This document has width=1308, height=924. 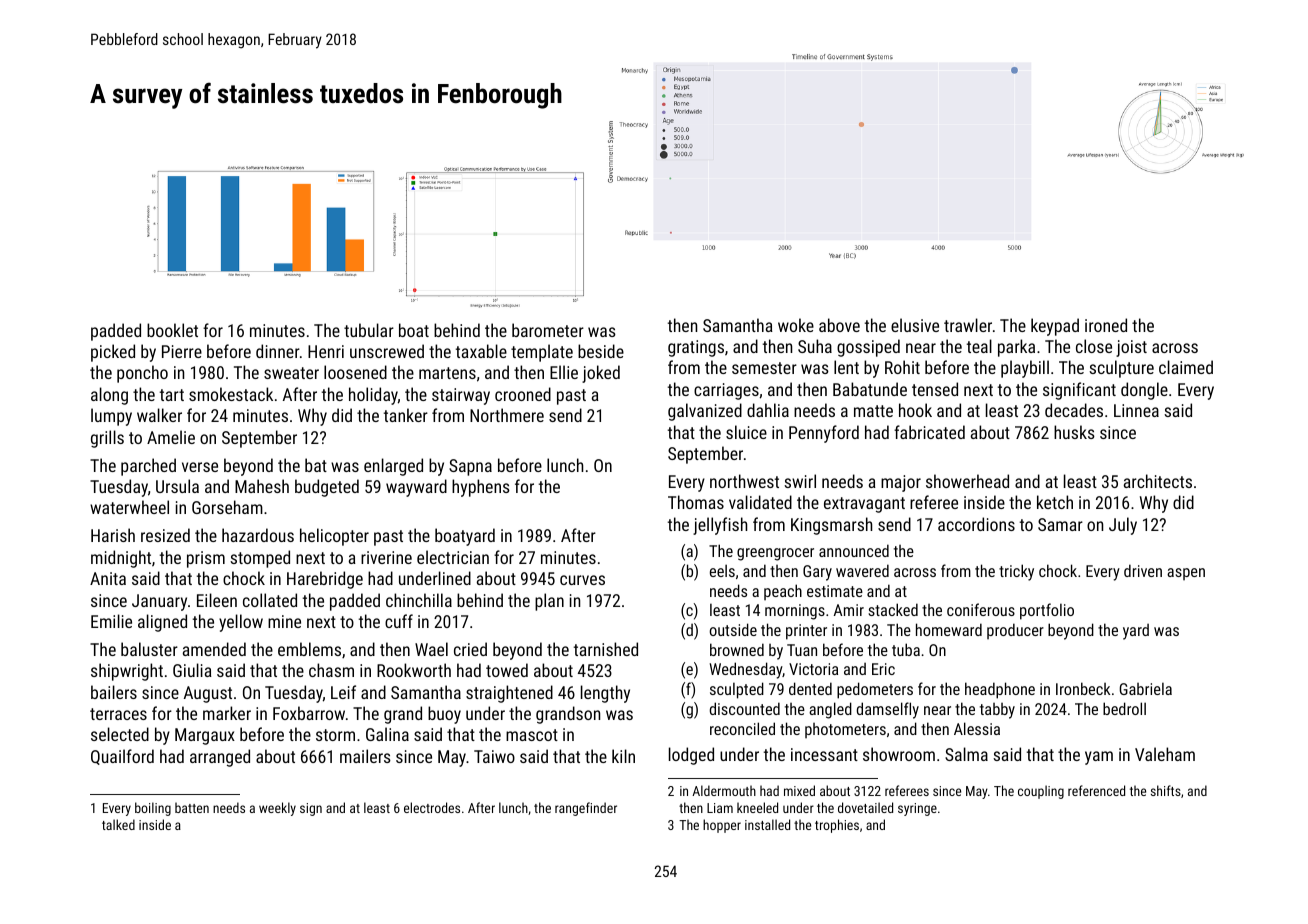 I want to click on accordions, so click(x=976, y=524).
